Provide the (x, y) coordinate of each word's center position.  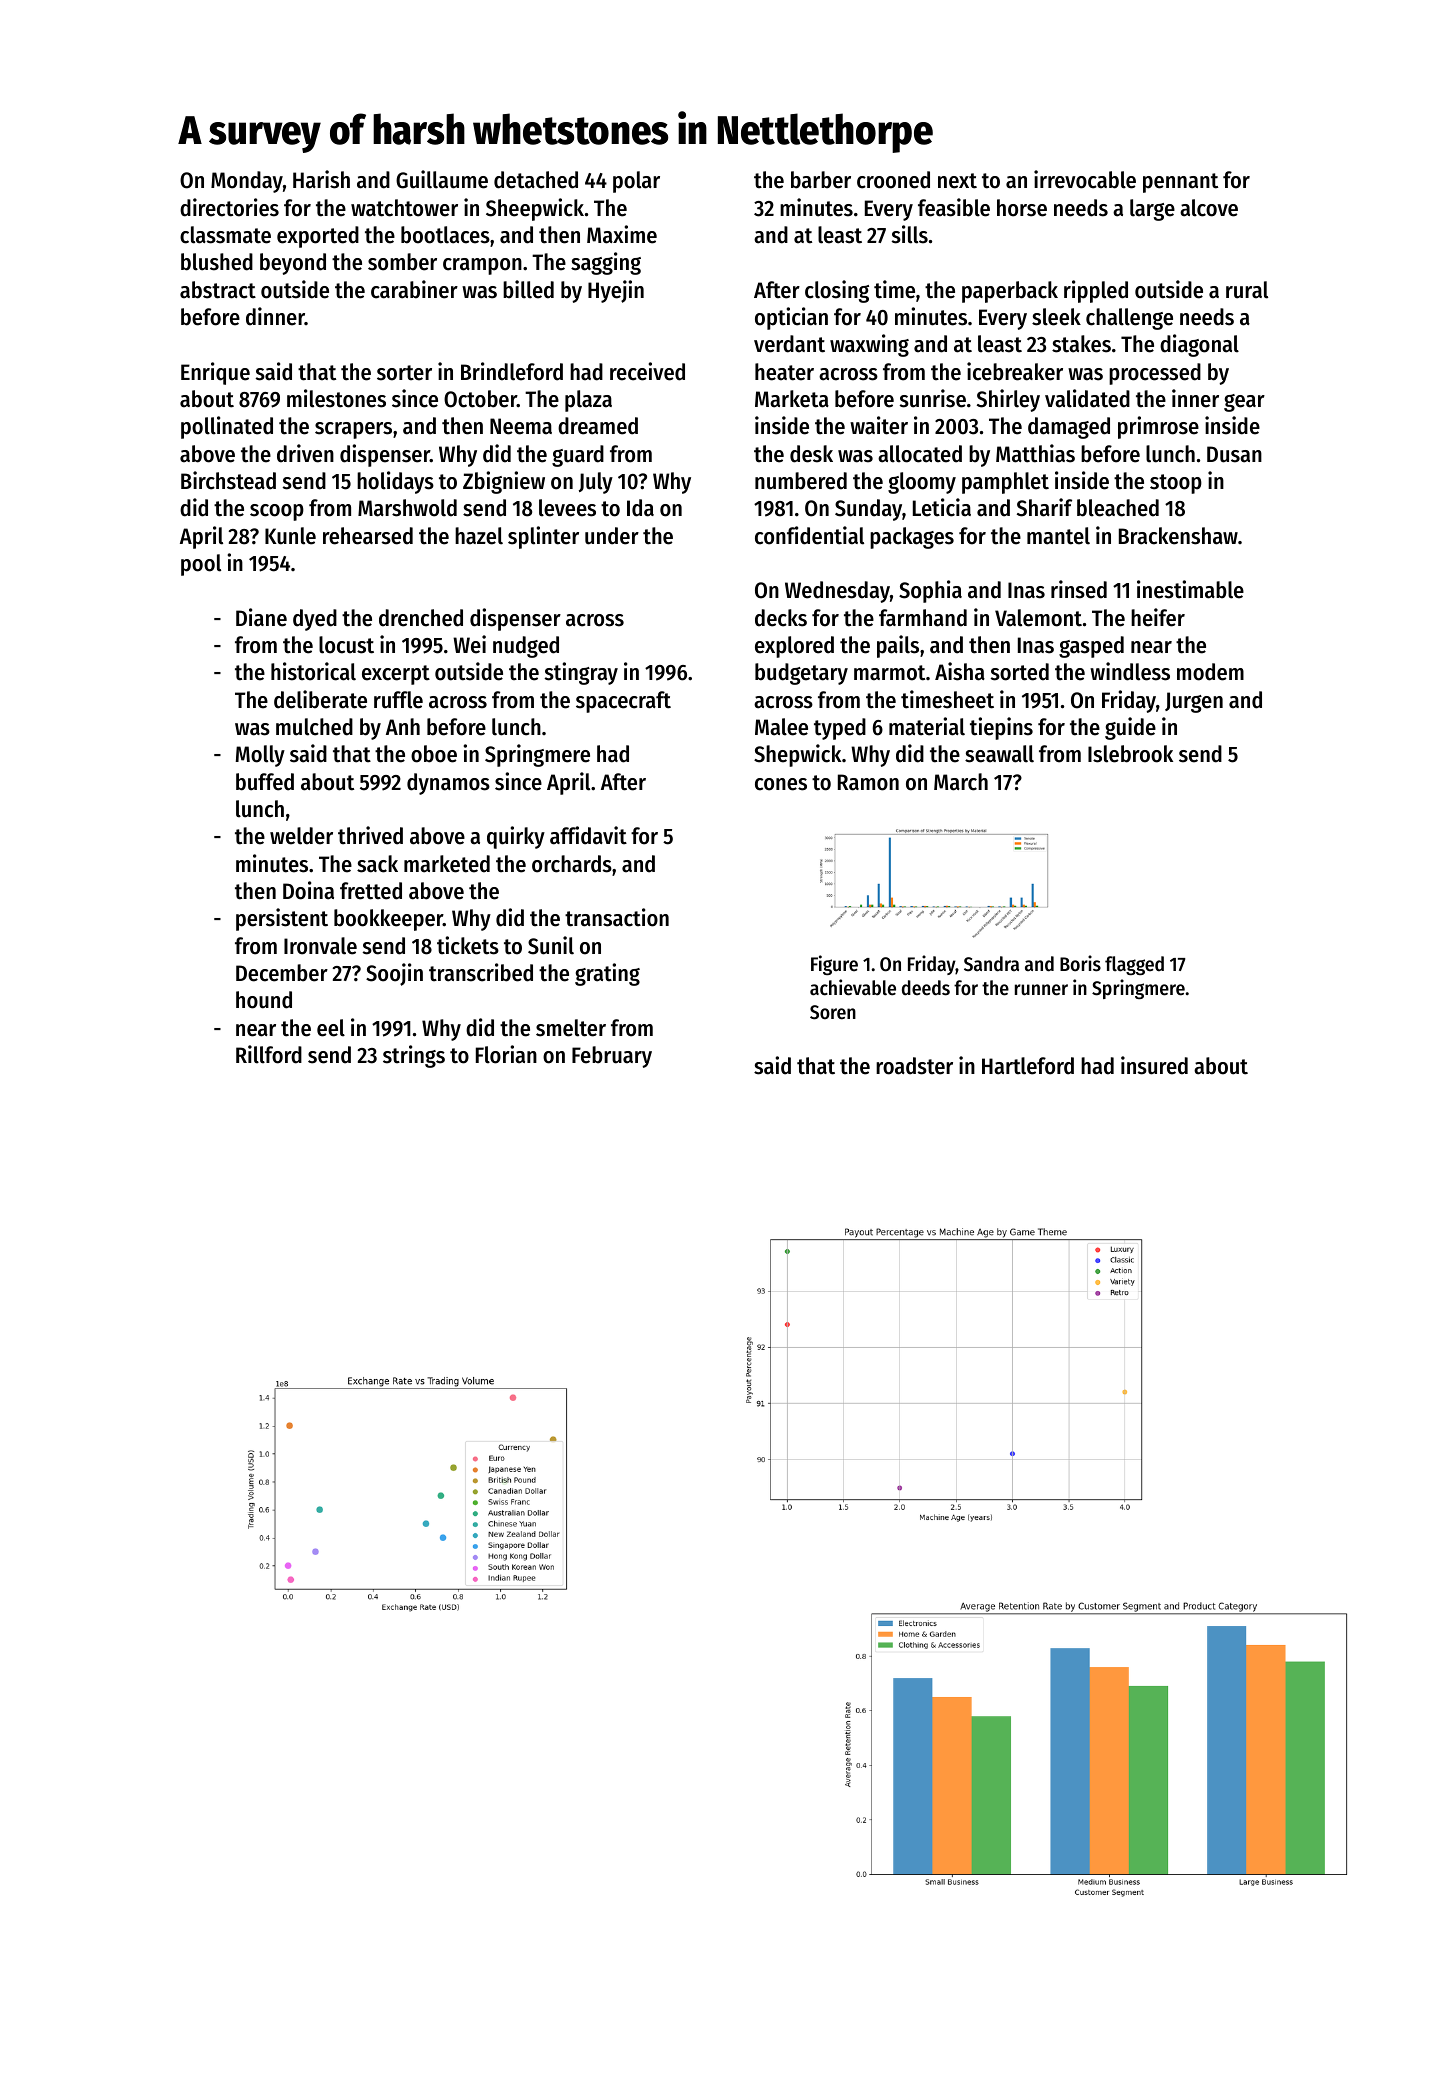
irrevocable (1085, 179)
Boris (1080, 963)
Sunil (551, 945)
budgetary (801, 674)
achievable (853, 987)
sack (377, 864)
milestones (336, 398)
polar (636, 182)
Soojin (394, 974)
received (647, 371)
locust (346, 645)
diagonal (1199, 345)
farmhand (923, 618)
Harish (321, 179)
